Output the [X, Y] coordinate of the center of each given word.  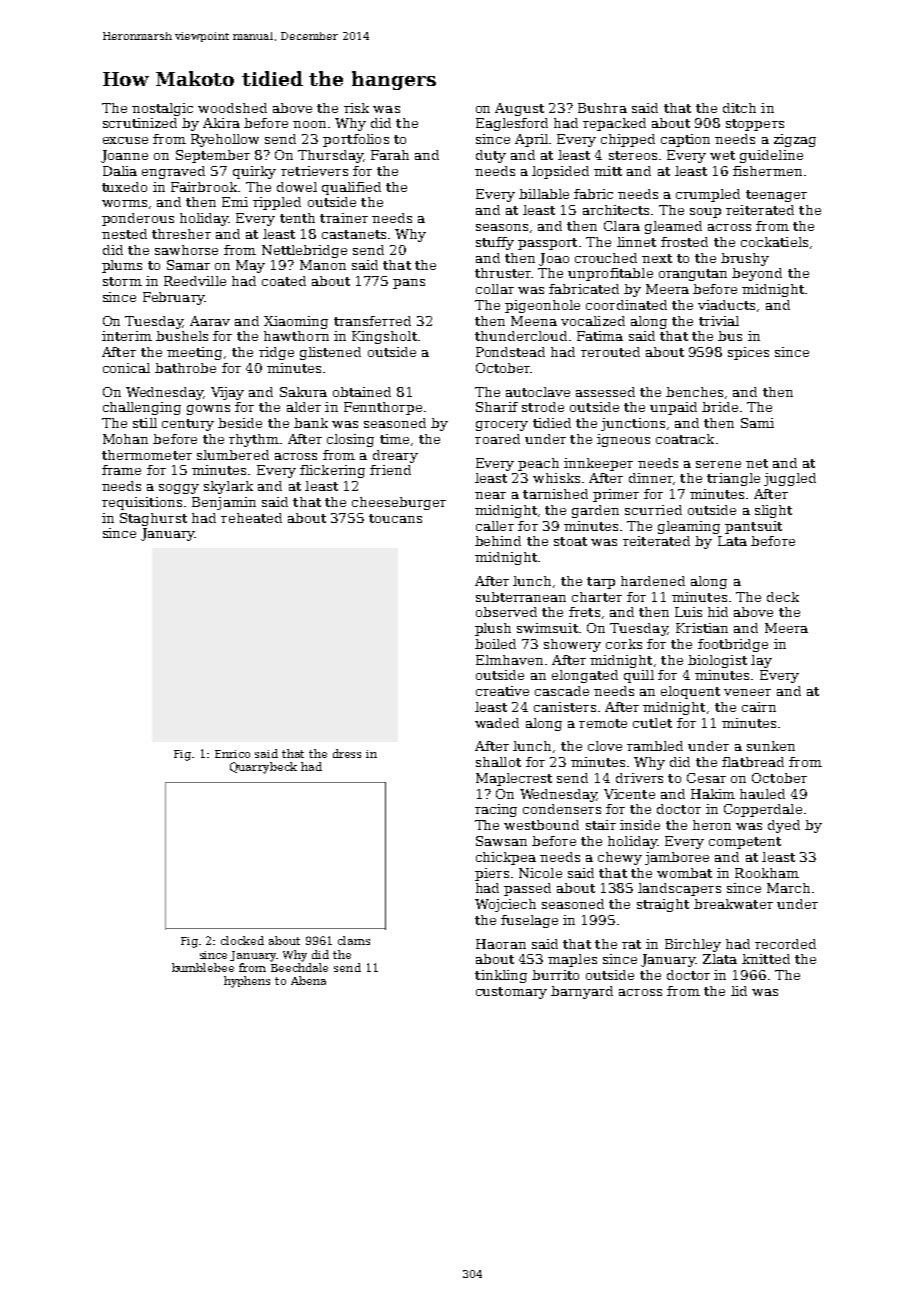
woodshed [232, 108]
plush [493, 629]
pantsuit [753, 527]
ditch [739, 108]
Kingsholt [384, 337]
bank [311, 423]
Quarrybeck [263, 768]
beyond [757, 274]
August [519, 109]
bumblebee [203, 967]
